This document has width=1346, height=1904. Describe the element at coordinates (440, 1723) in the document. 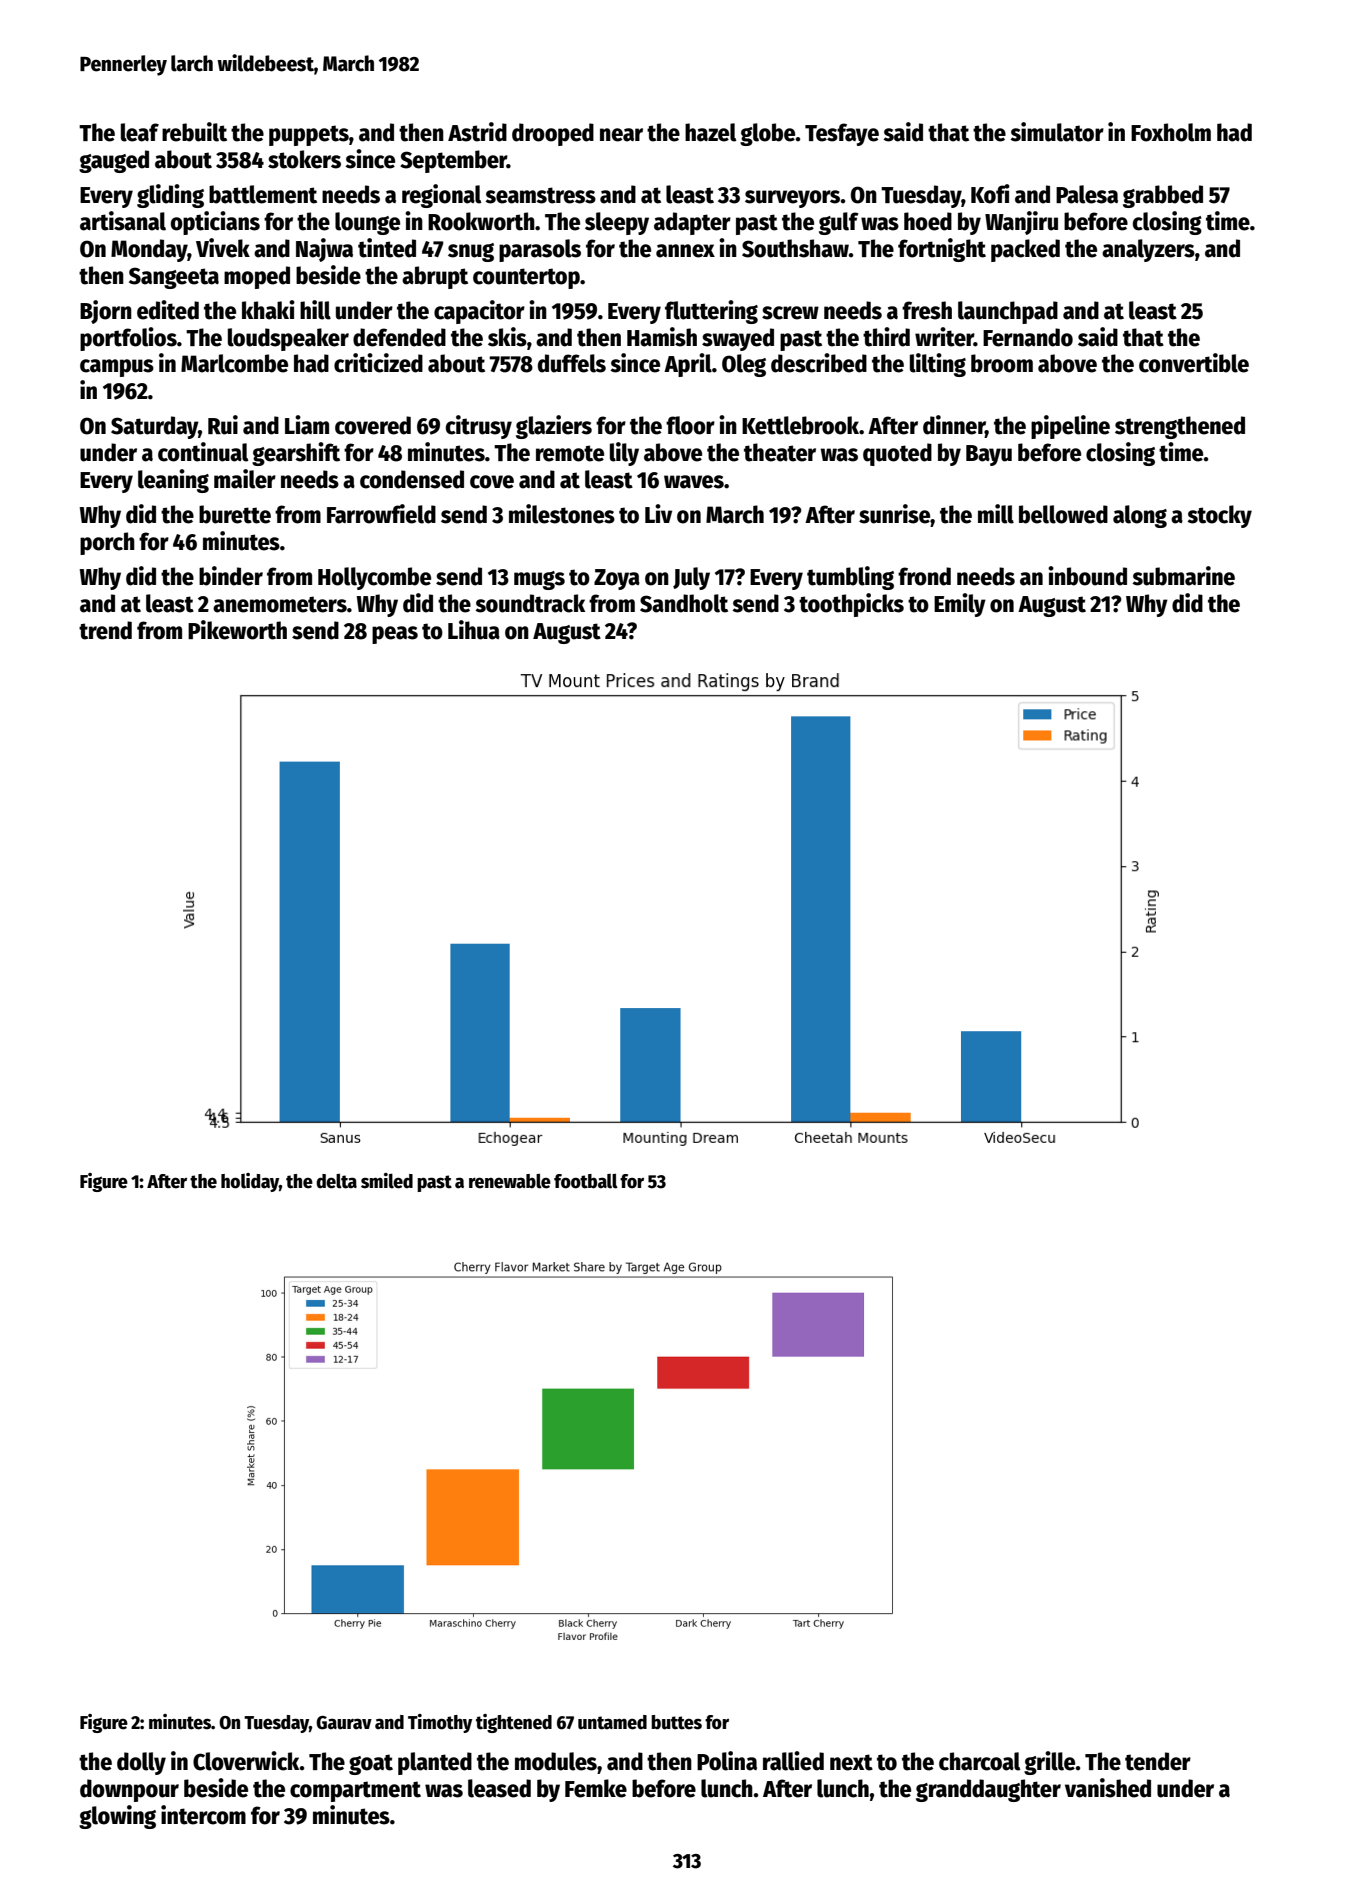

I see `Timothy` at that location.
